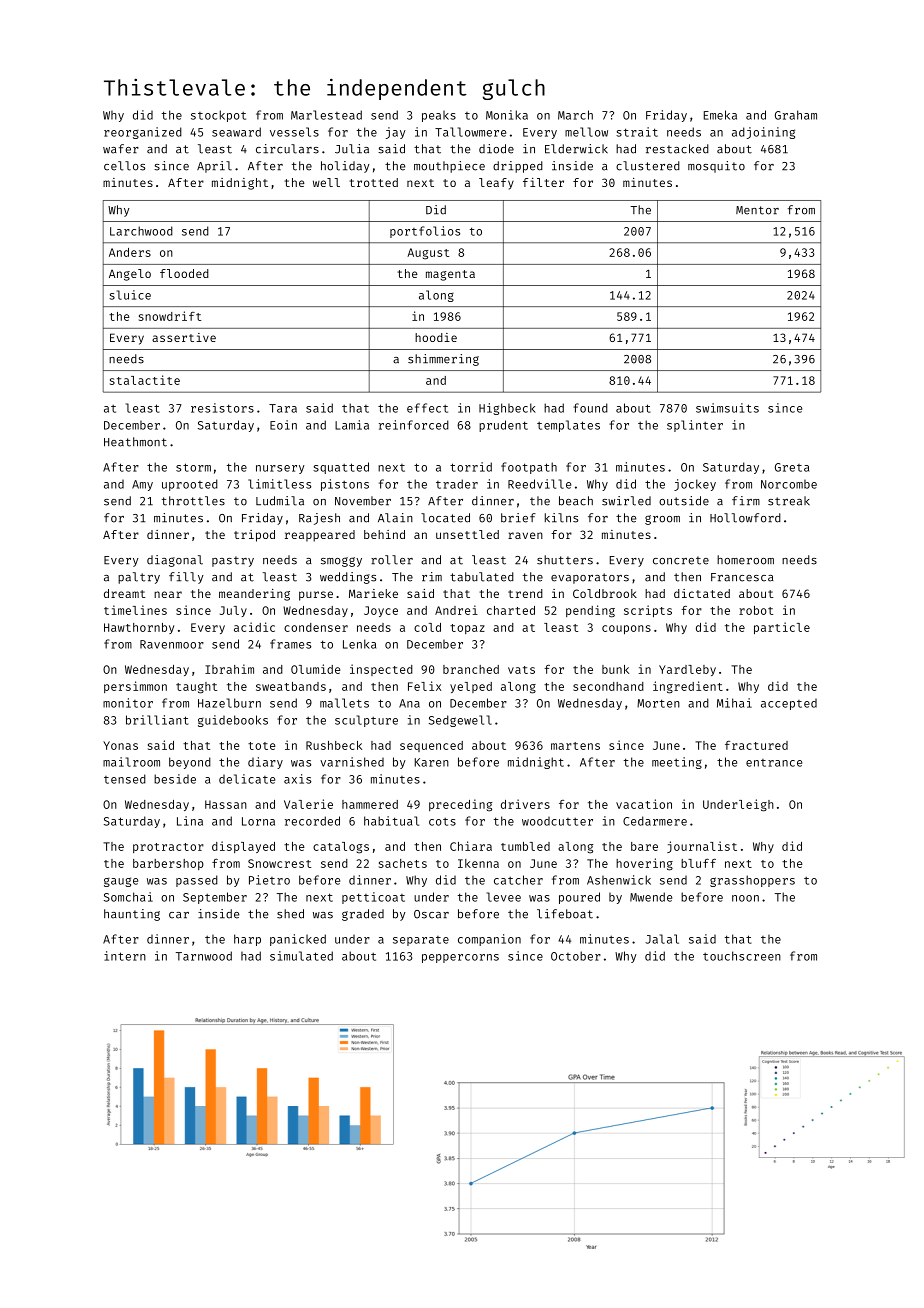 This image has width=924, height=1308. I want to click on firm, so click(746, 501).
